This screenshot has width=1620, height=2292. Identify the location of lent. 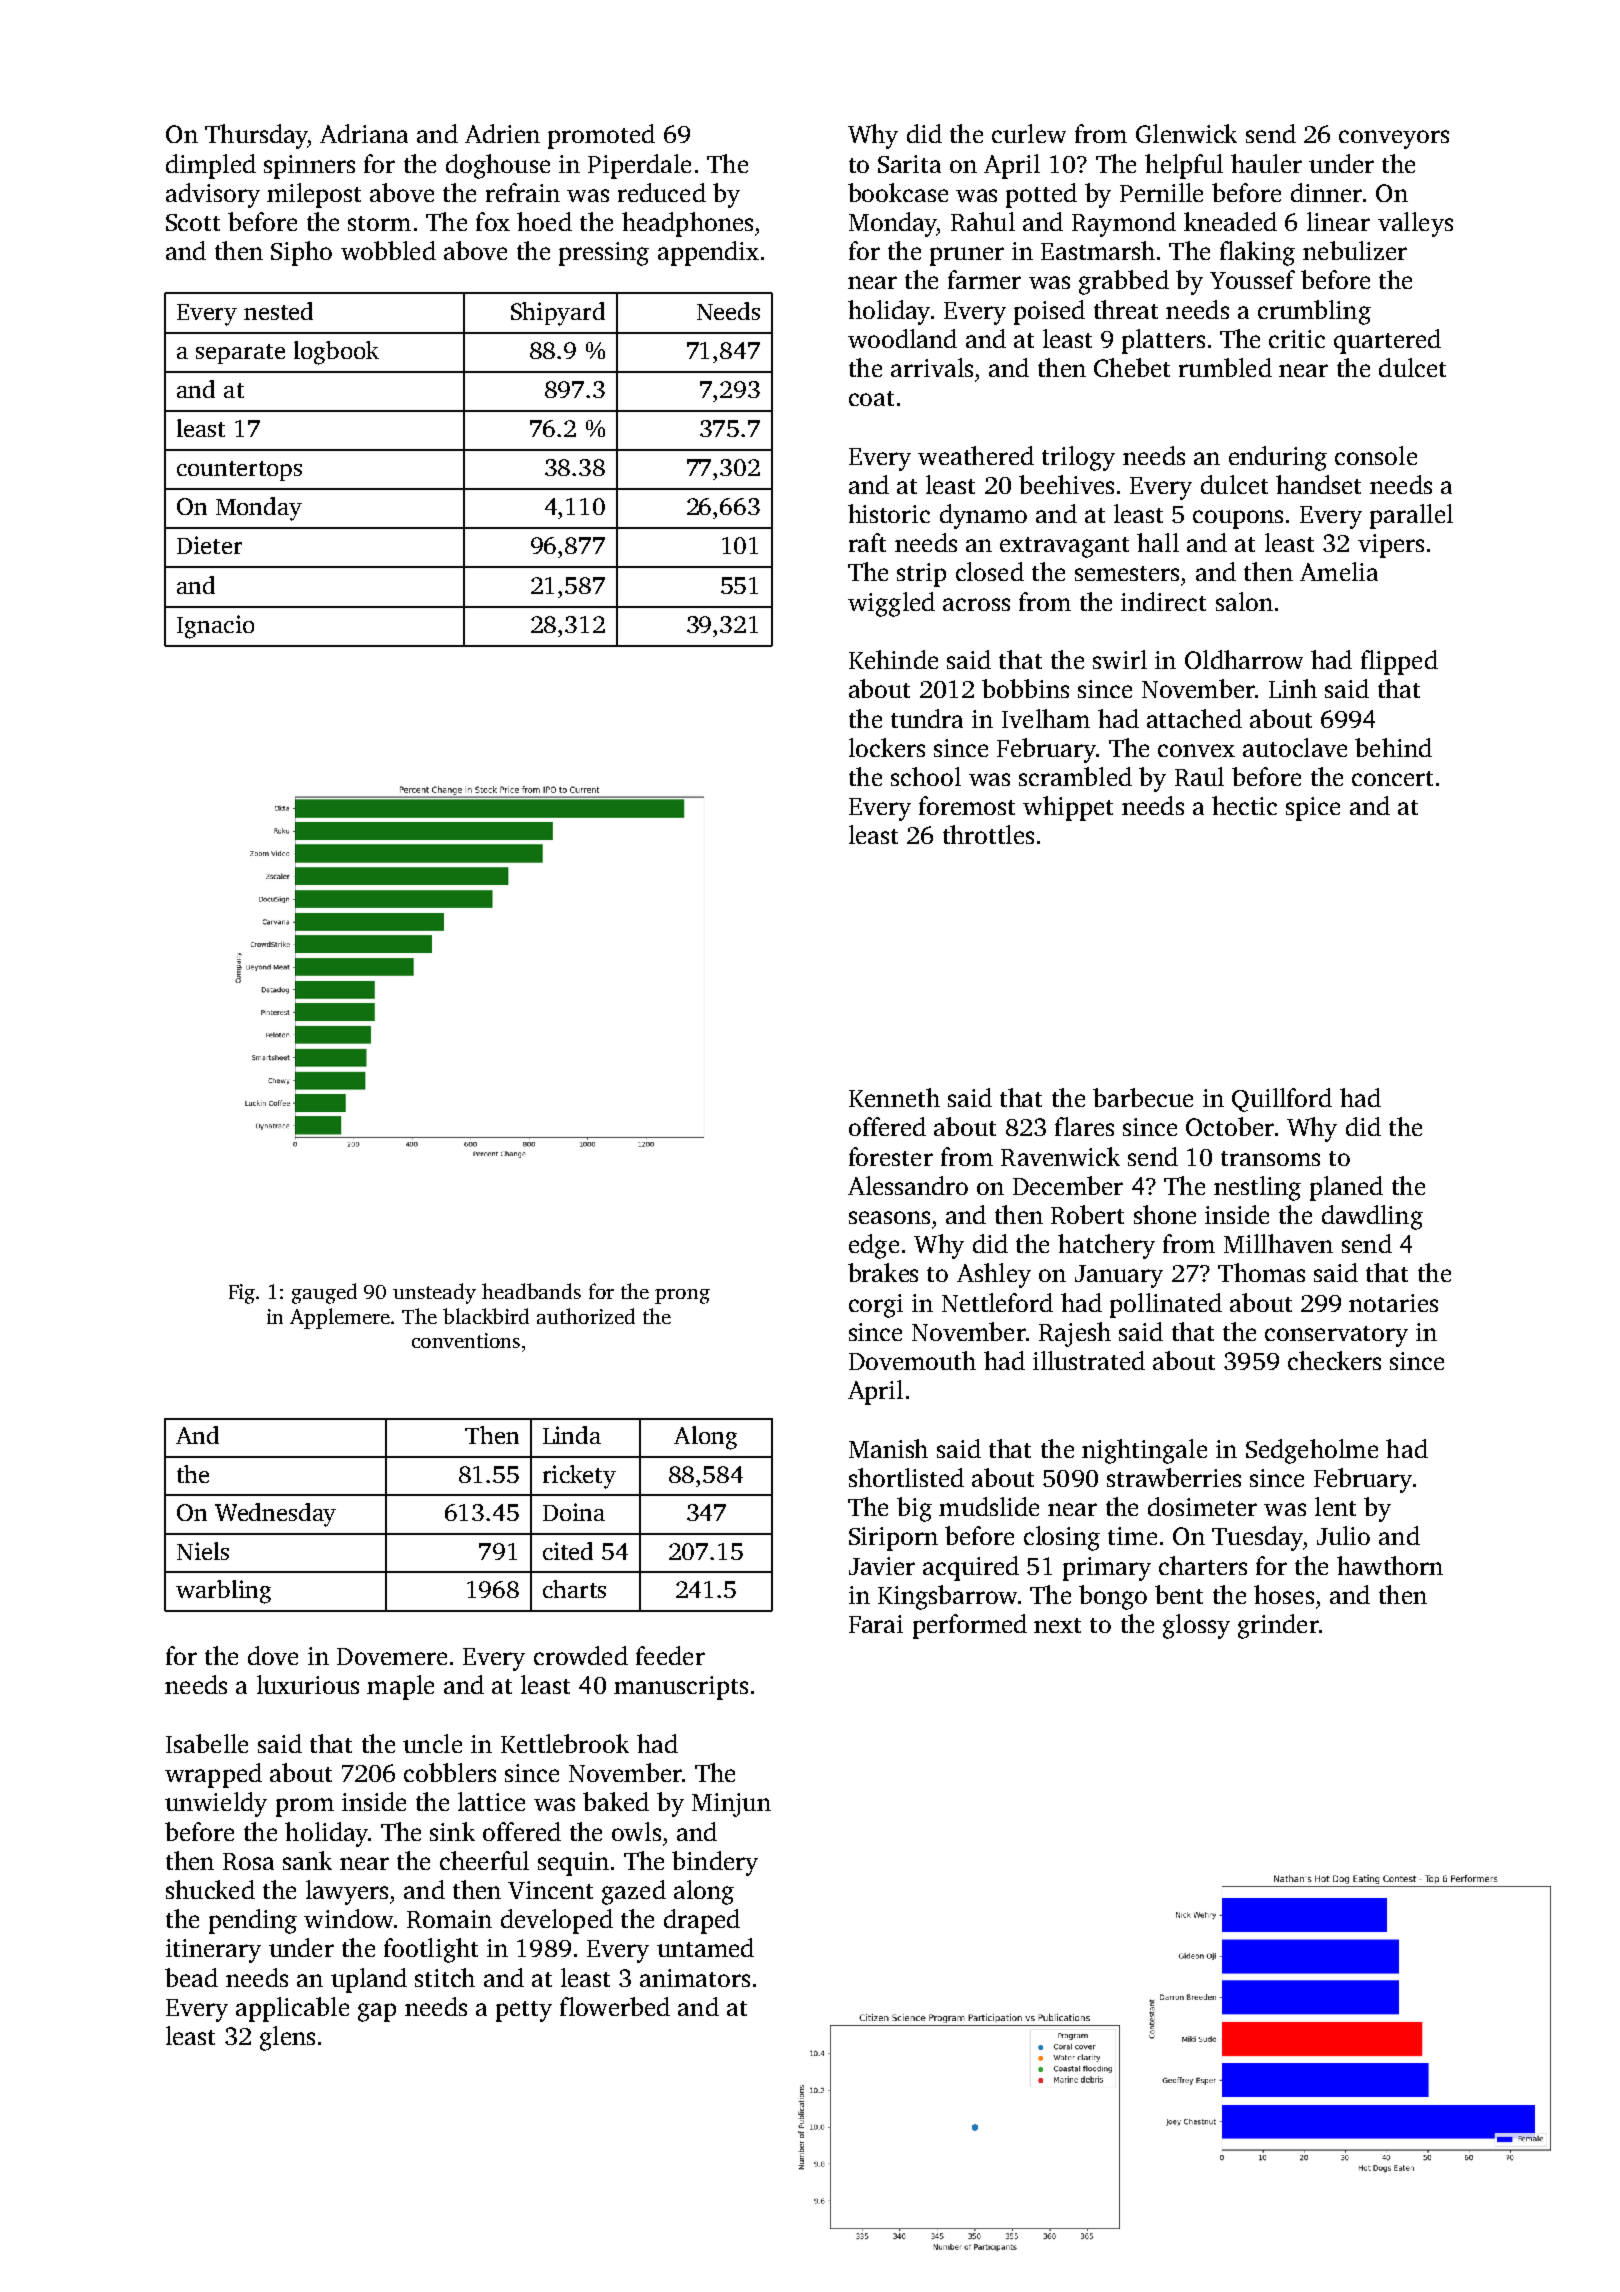
(1335, 1506).
